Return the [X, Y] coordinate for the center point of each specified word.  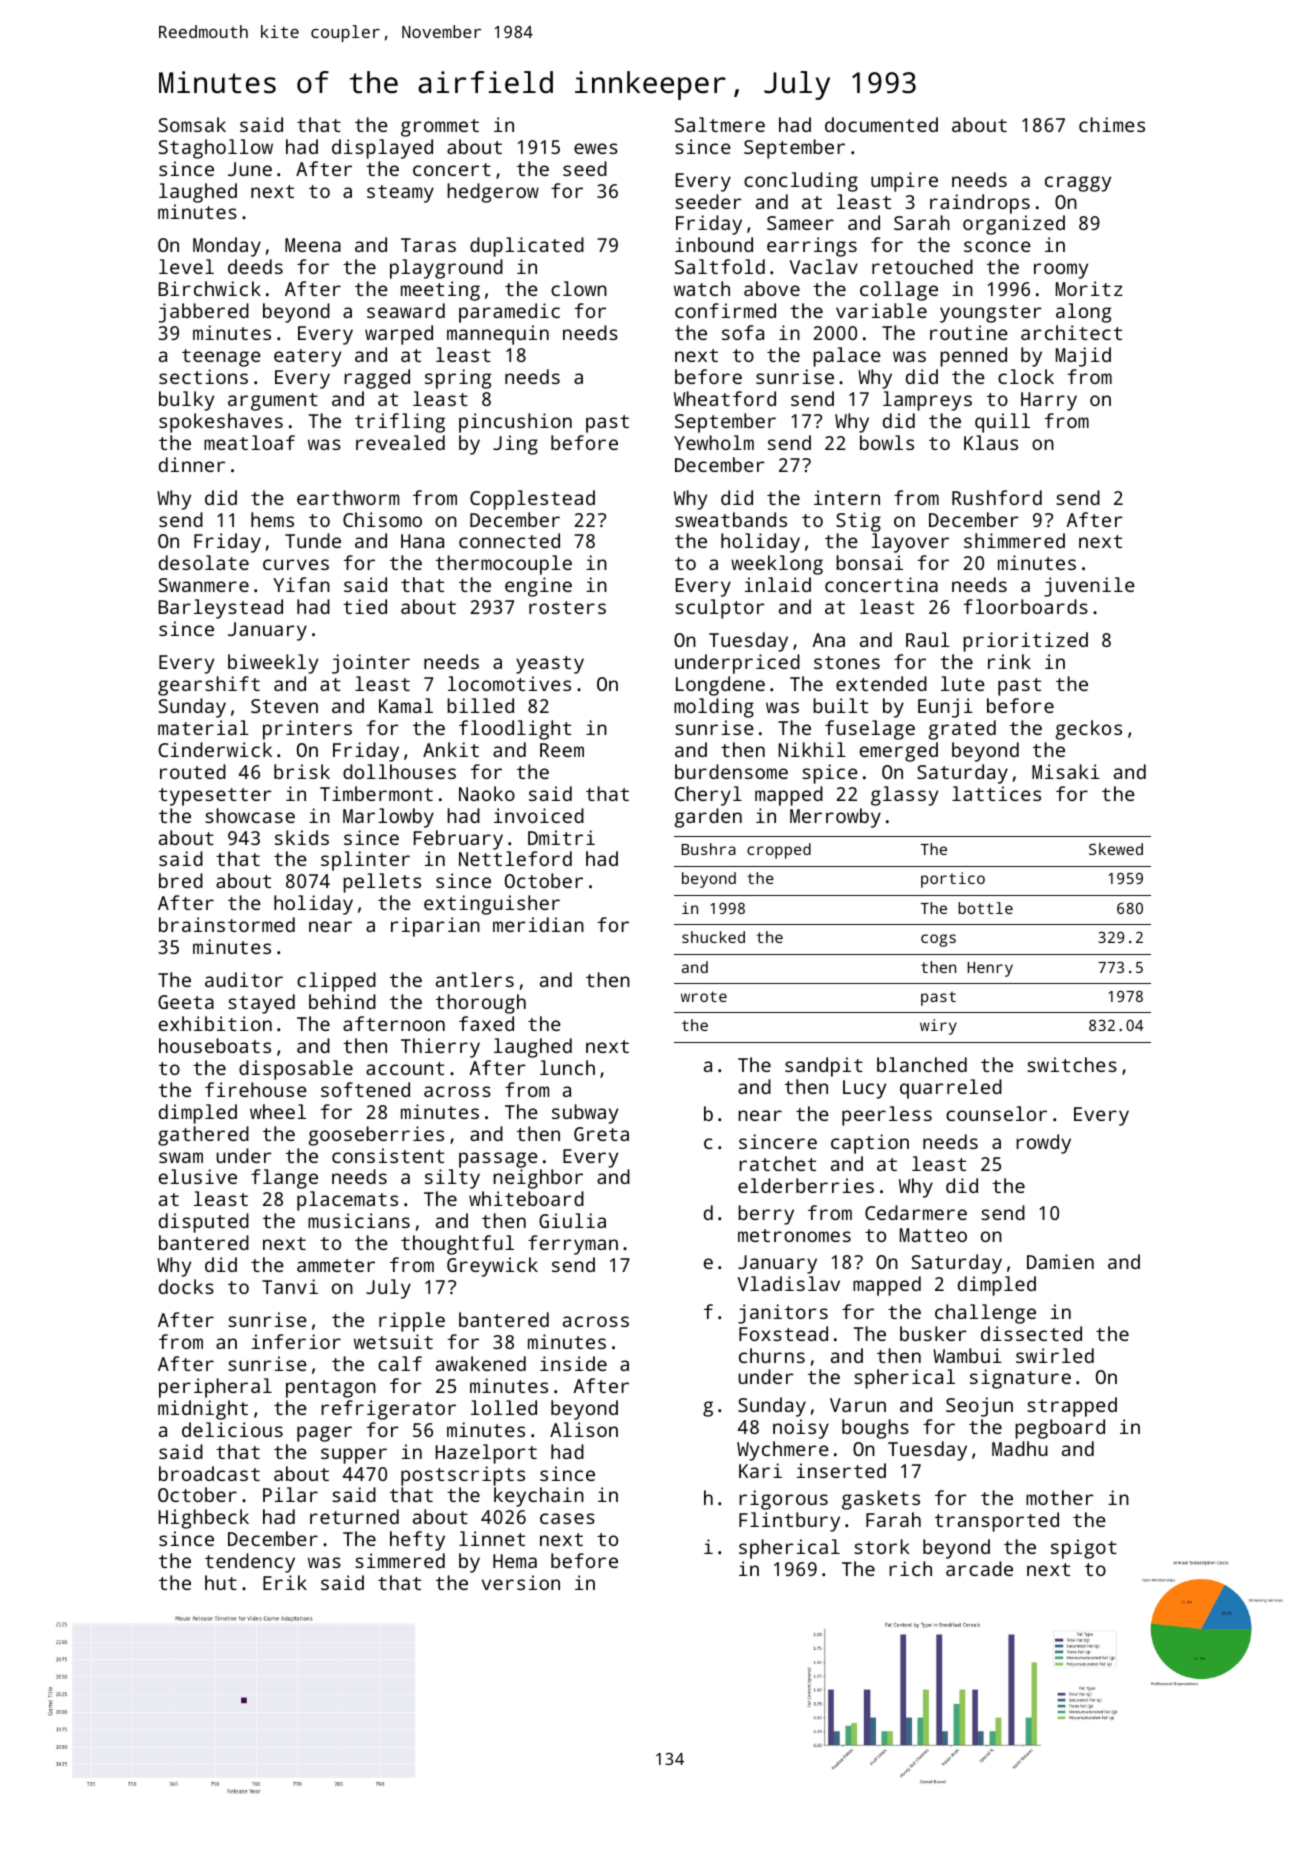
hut [221, 1582]
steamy [400, 194]
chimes [1112, 124]
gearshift [209, 686]
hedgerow [493, 193]
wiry [938, 1027]
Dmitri [561, 837]
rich [910, 1568]
